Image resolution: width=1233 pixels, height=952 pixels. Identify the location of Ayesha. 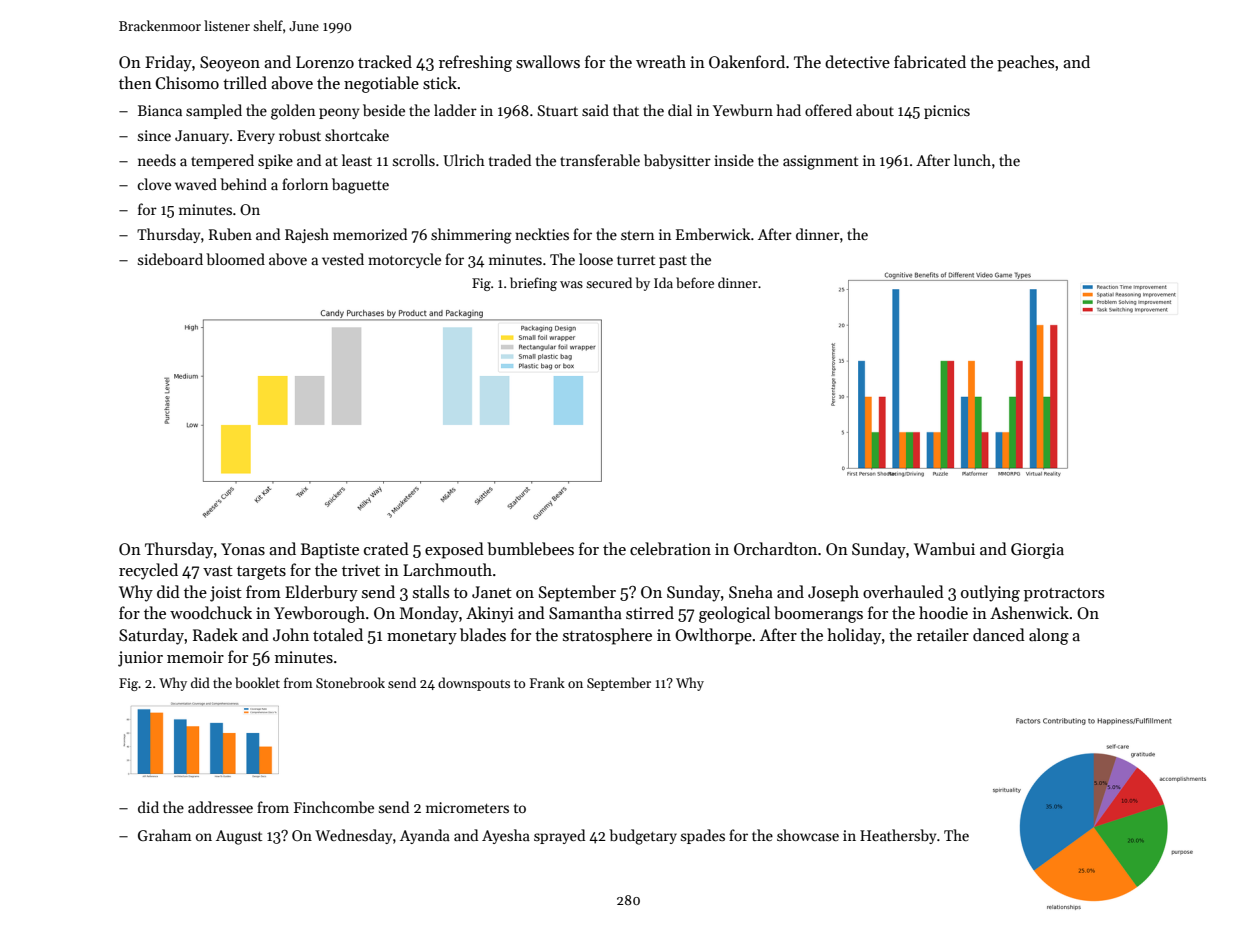
(506, 836).
